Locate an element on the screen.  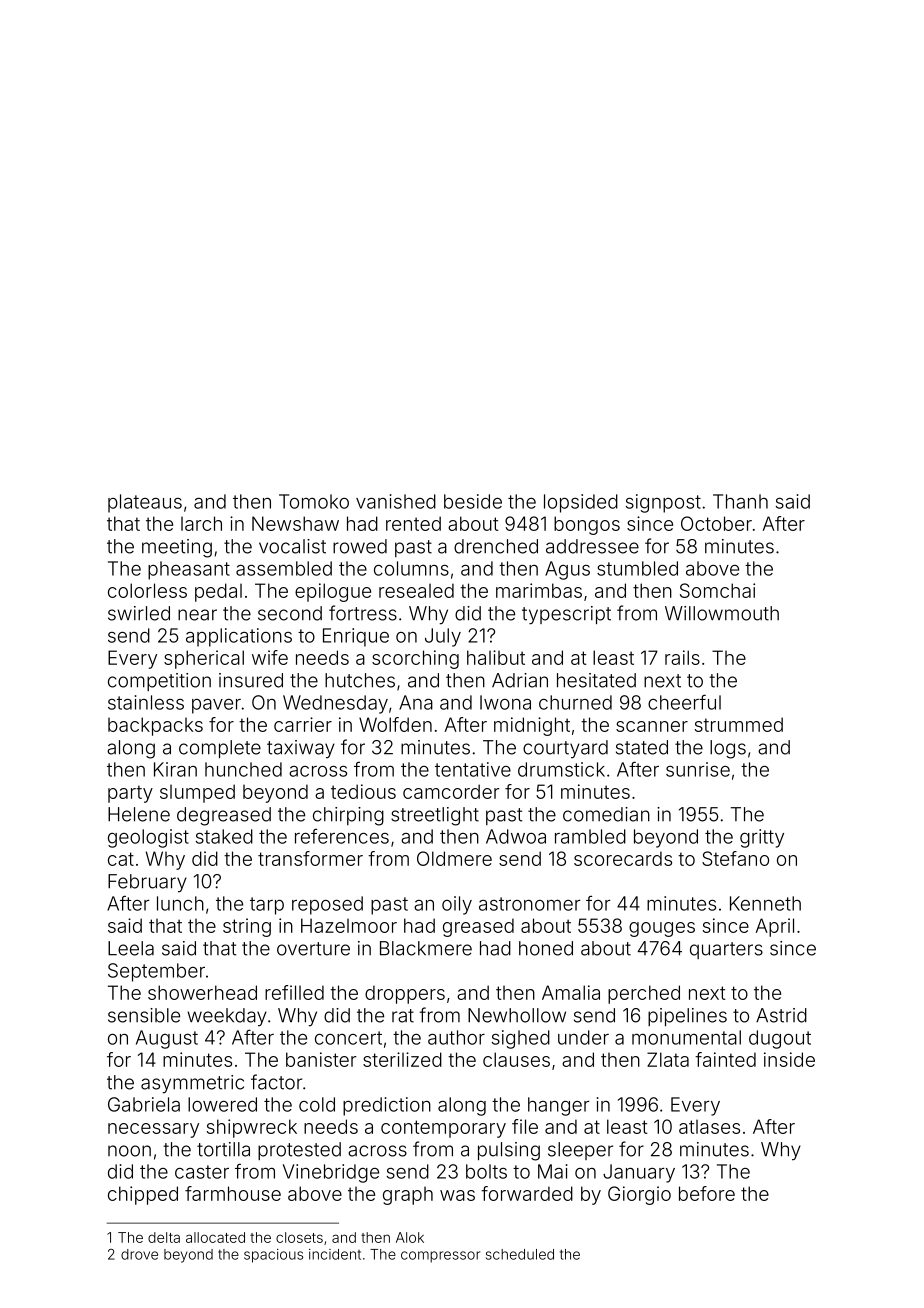
author is located at coordinates (456, 1037).
